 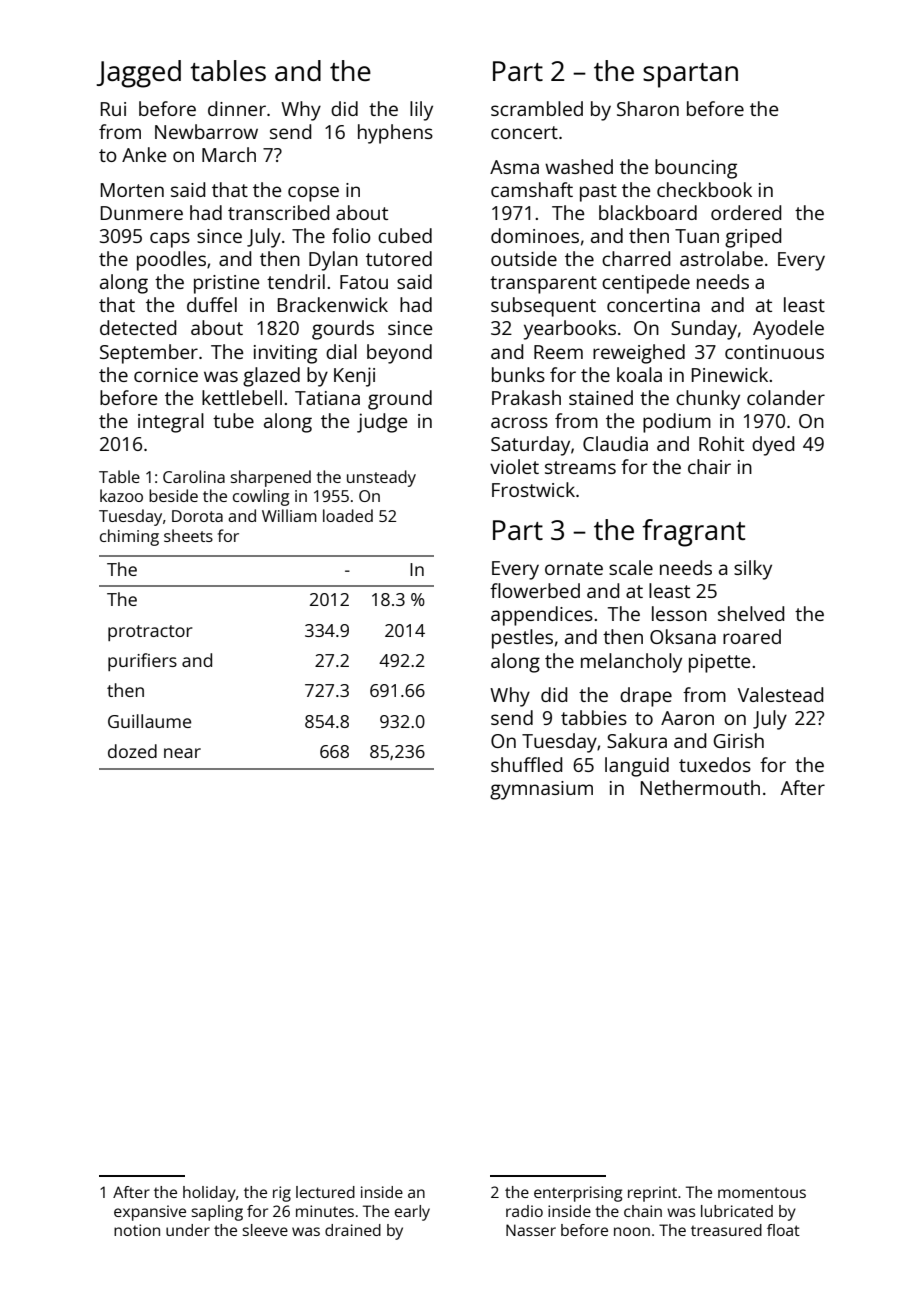 What do you see at coordinates (518, 374) in the image?
I see `bunks` at bounding box center [518, 374].
